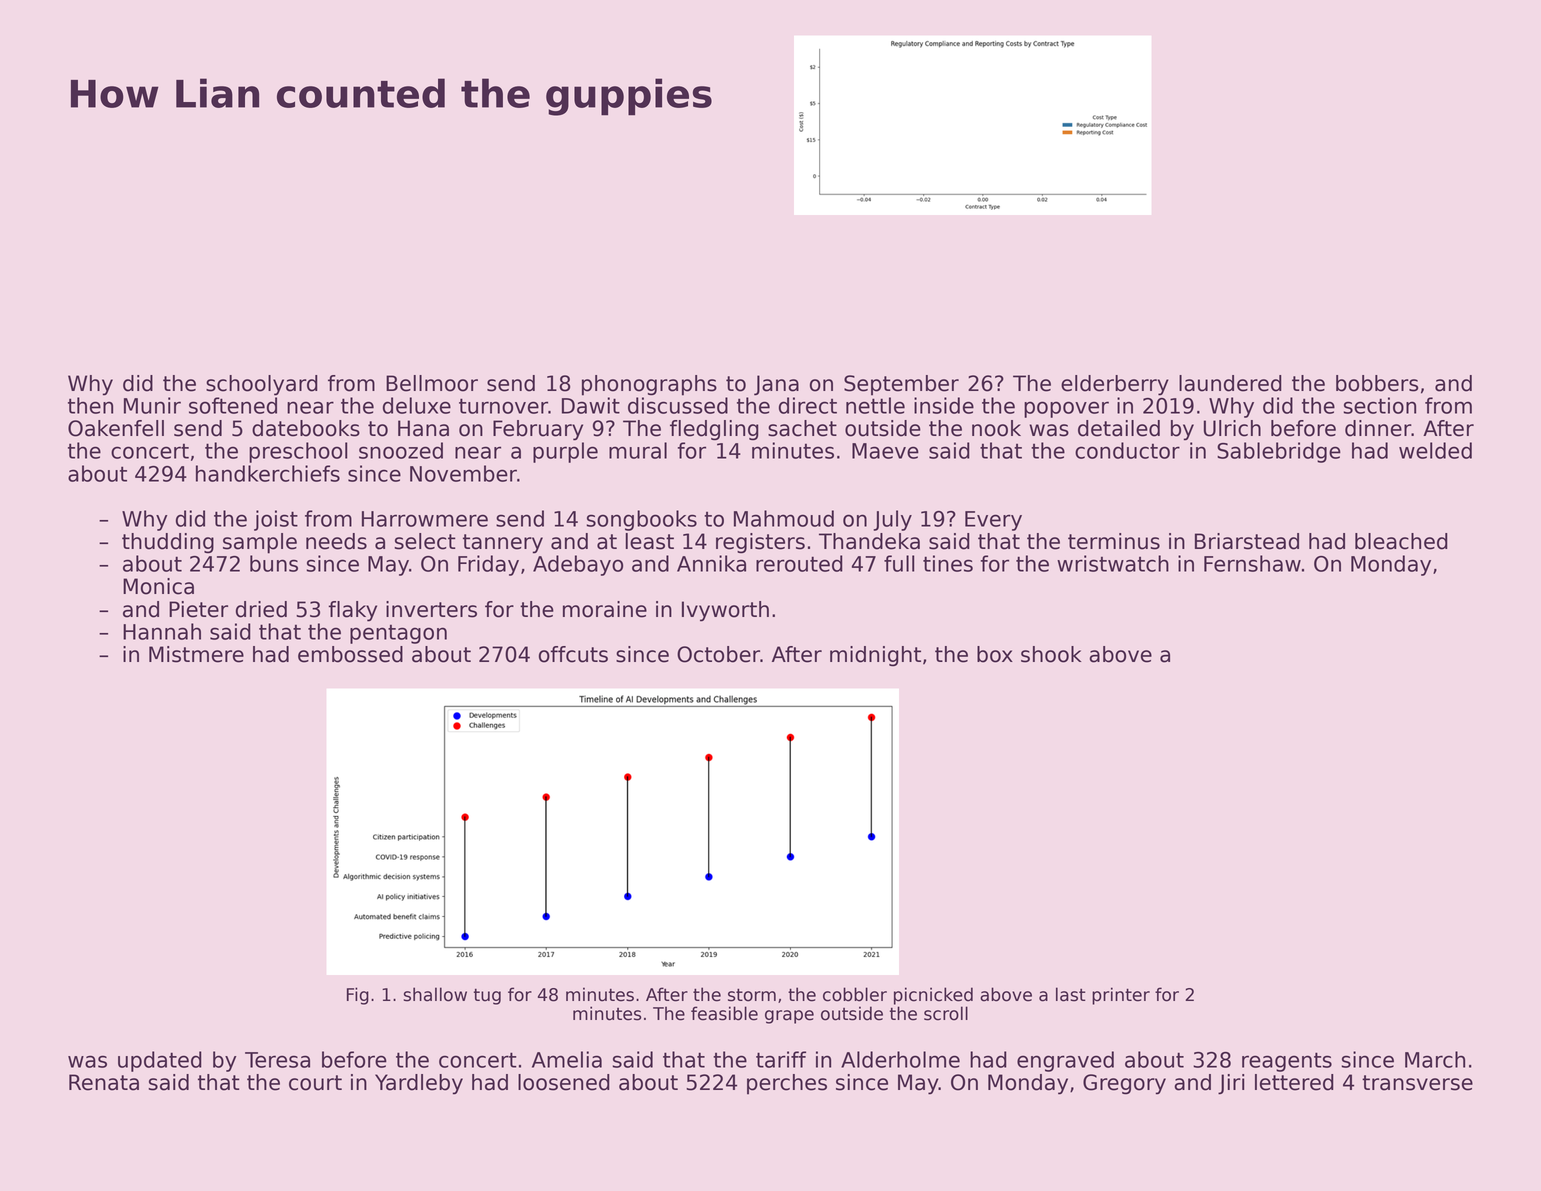  Describe the element at coordinates (431, 609) in the image. I see `inverters` at that location.
